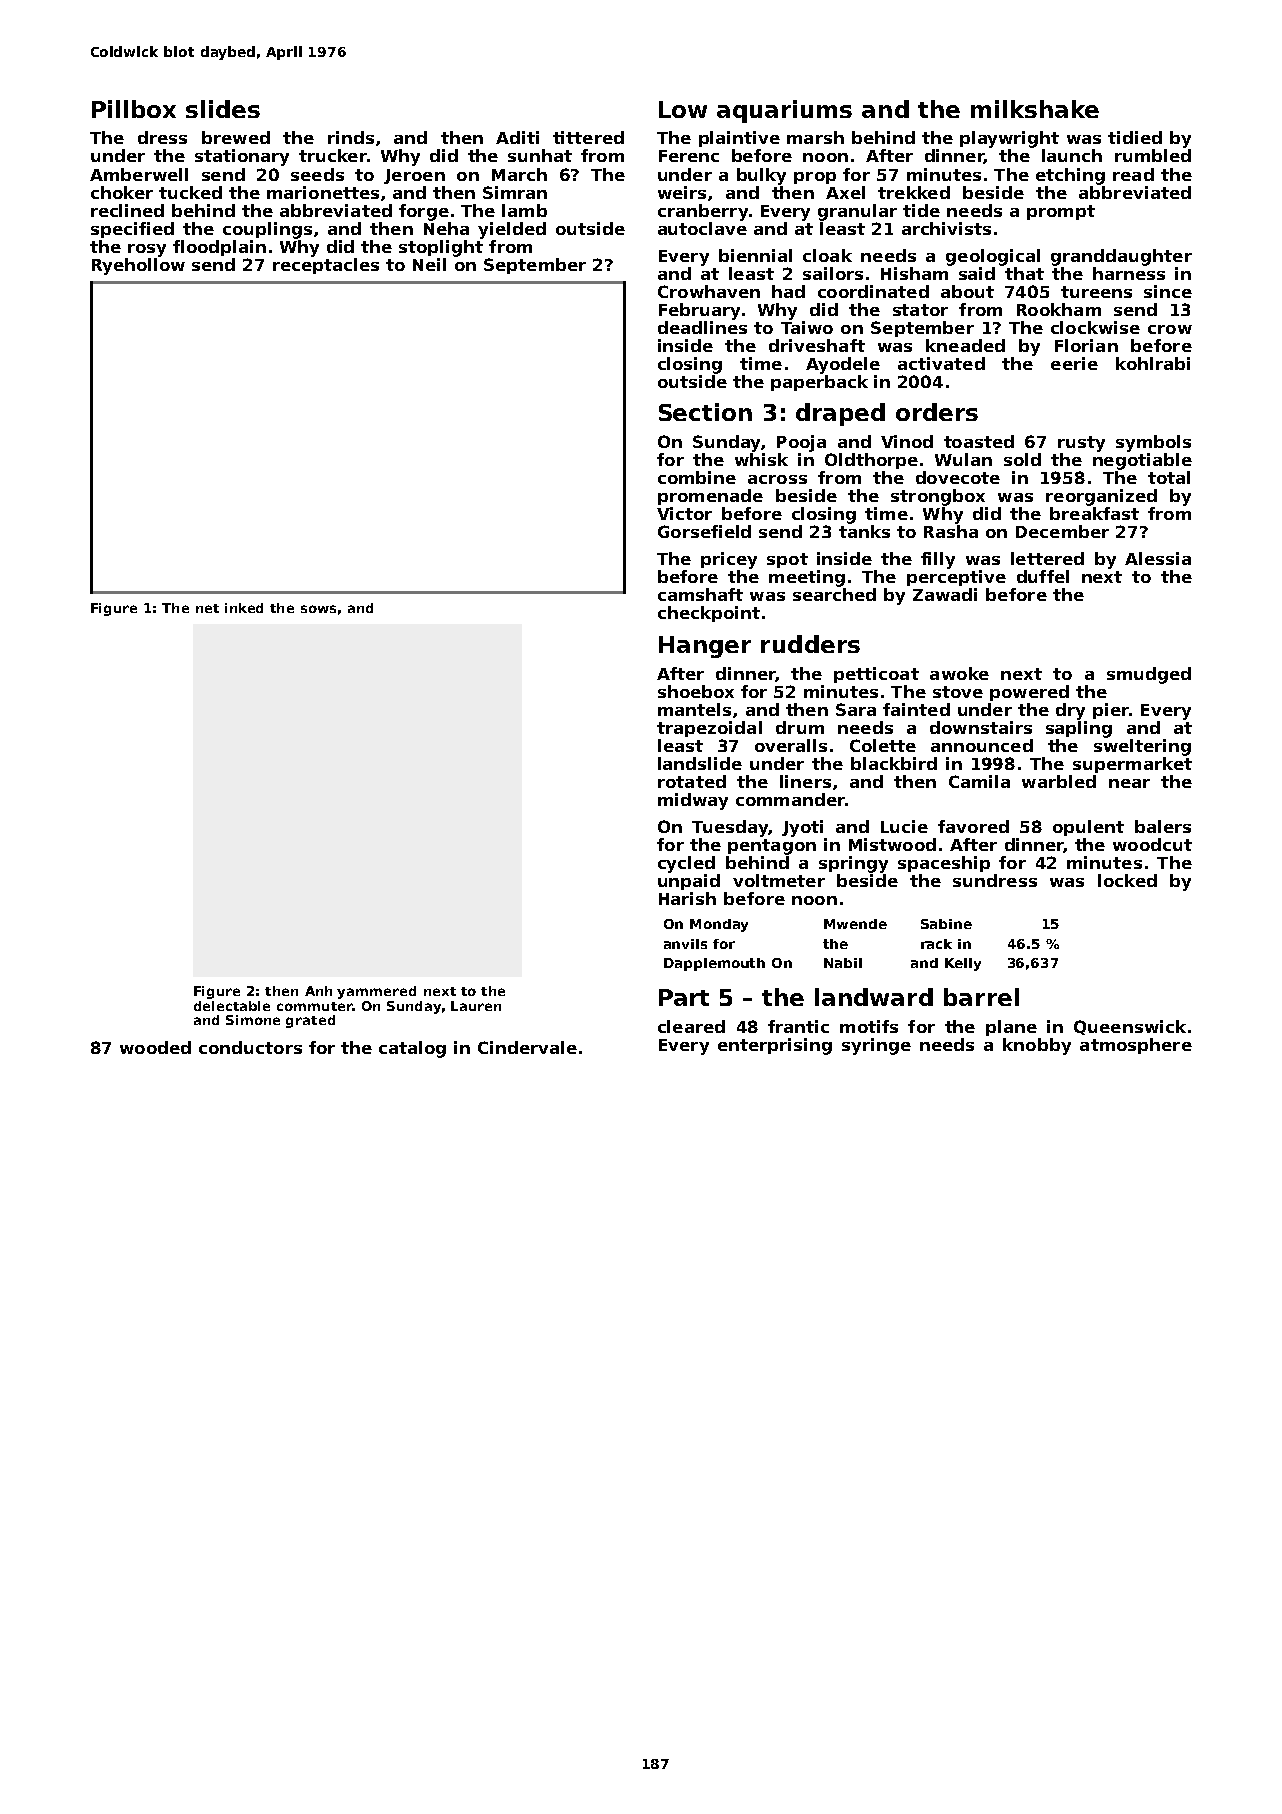  What do you see at coordinates (244, 608) in the document?
I see `inked` at bounding box center [244, 608].
